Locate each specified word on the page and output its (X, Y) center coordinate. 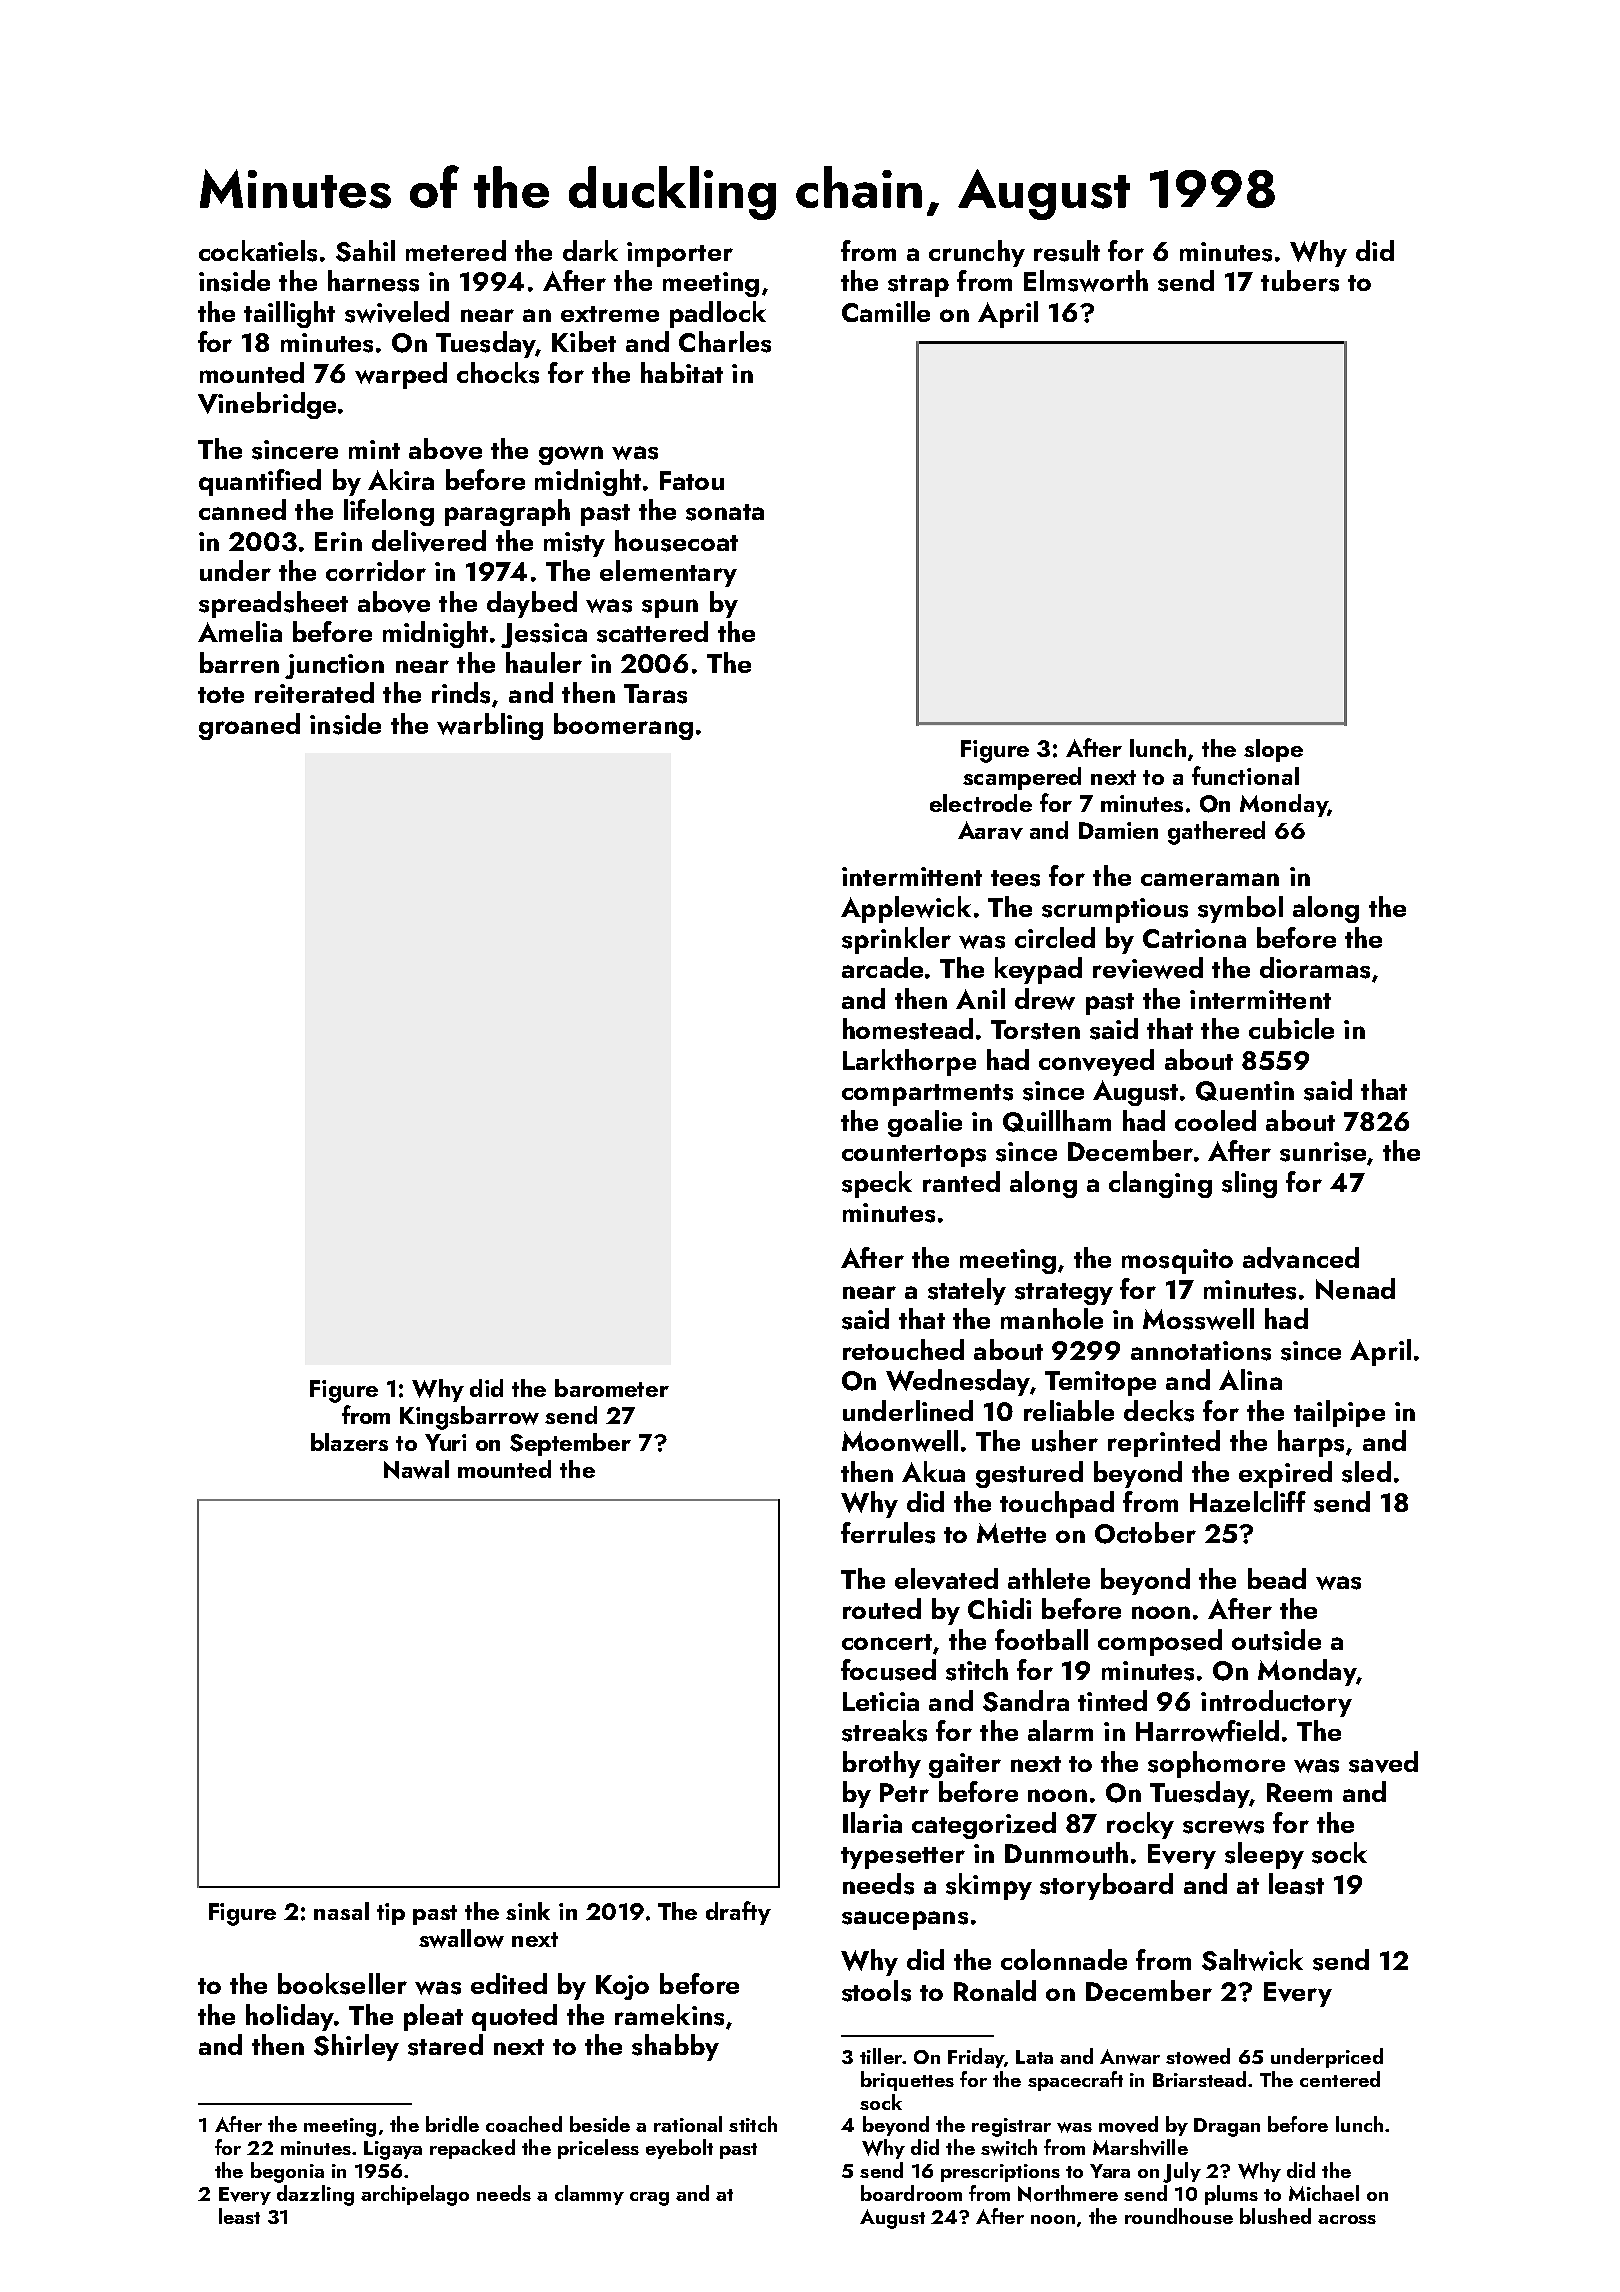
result (1067, 251)
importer (680, 254)
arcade (882, 967)
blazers (349, 1442)
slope (1273, 750)
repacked (472, 2149)
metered (456, 250)
